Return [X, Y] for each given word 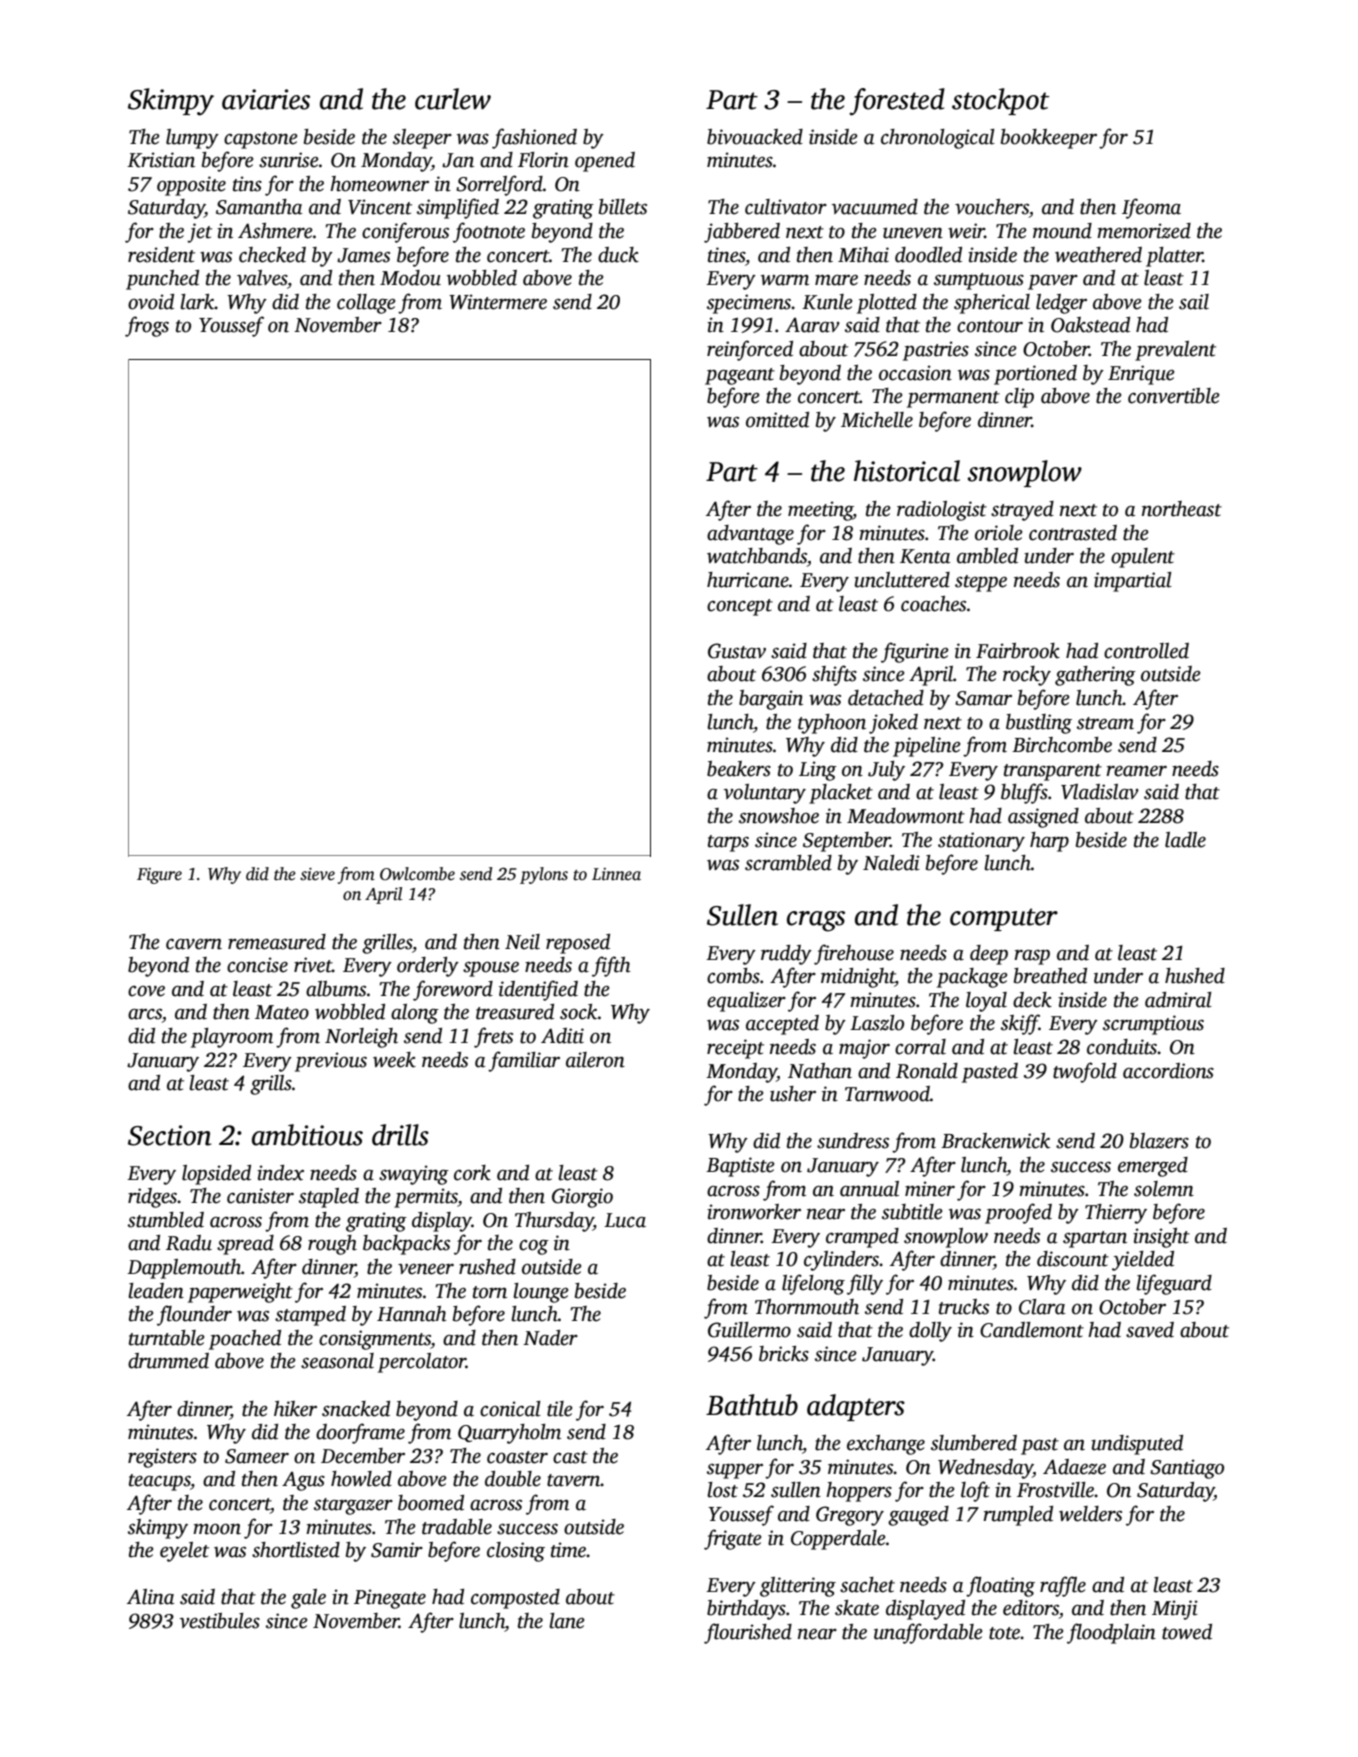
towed [1187, 1632]
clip [1019, 398]
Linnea [616, 874]
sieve [317, 874]
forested [897, 102]
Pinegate [390, 1599]
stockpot [1000, 101]
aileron [595, 1060]
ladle [1185, 840]
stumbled [166, 1220]
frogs [147, 326]
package [972, 978]
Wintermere [498, 302]
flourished [748, 1633]
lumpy [192, 139]
